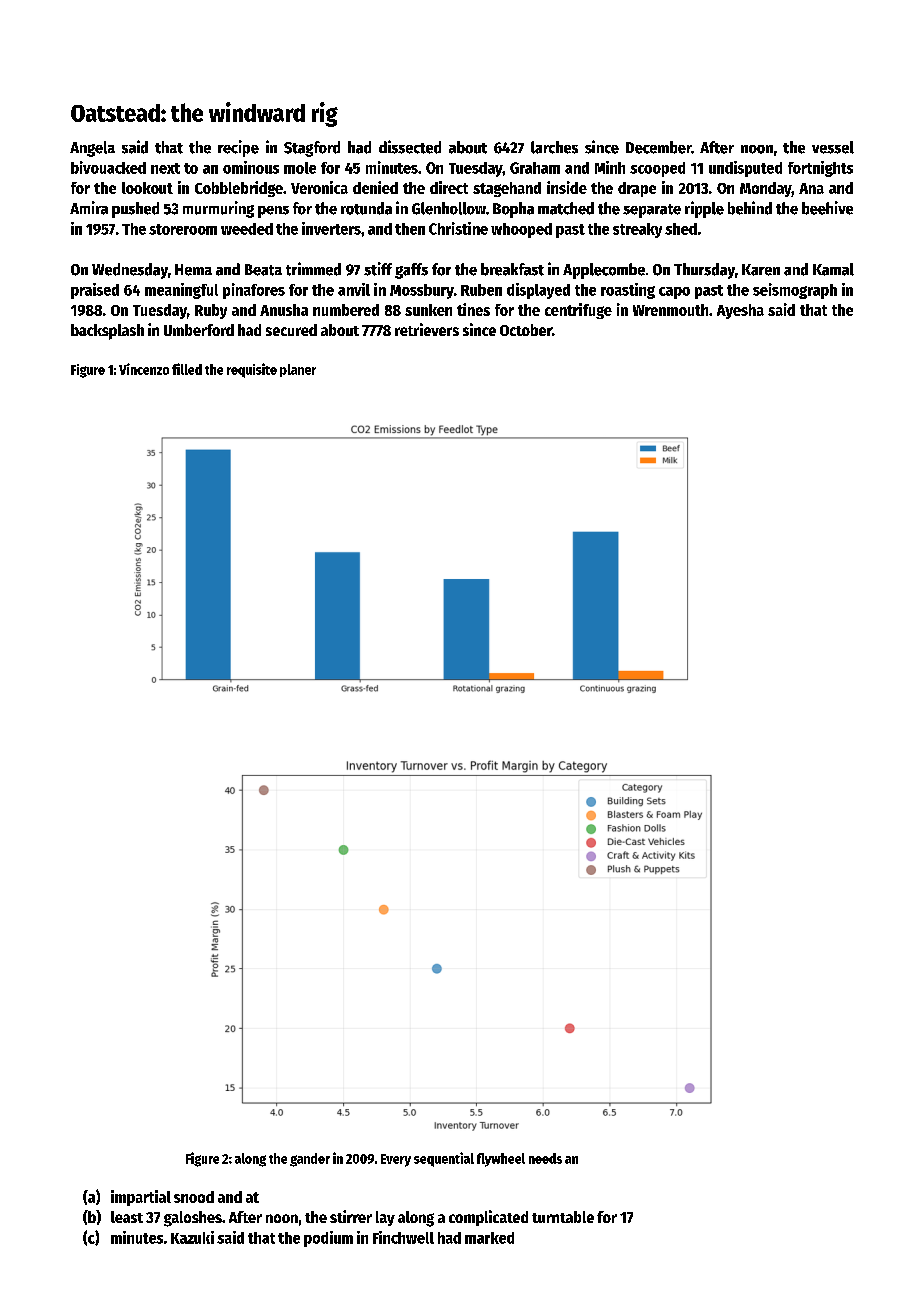 The image size is (924, 1314). I want to click on Stagford, so click(312, 149).
